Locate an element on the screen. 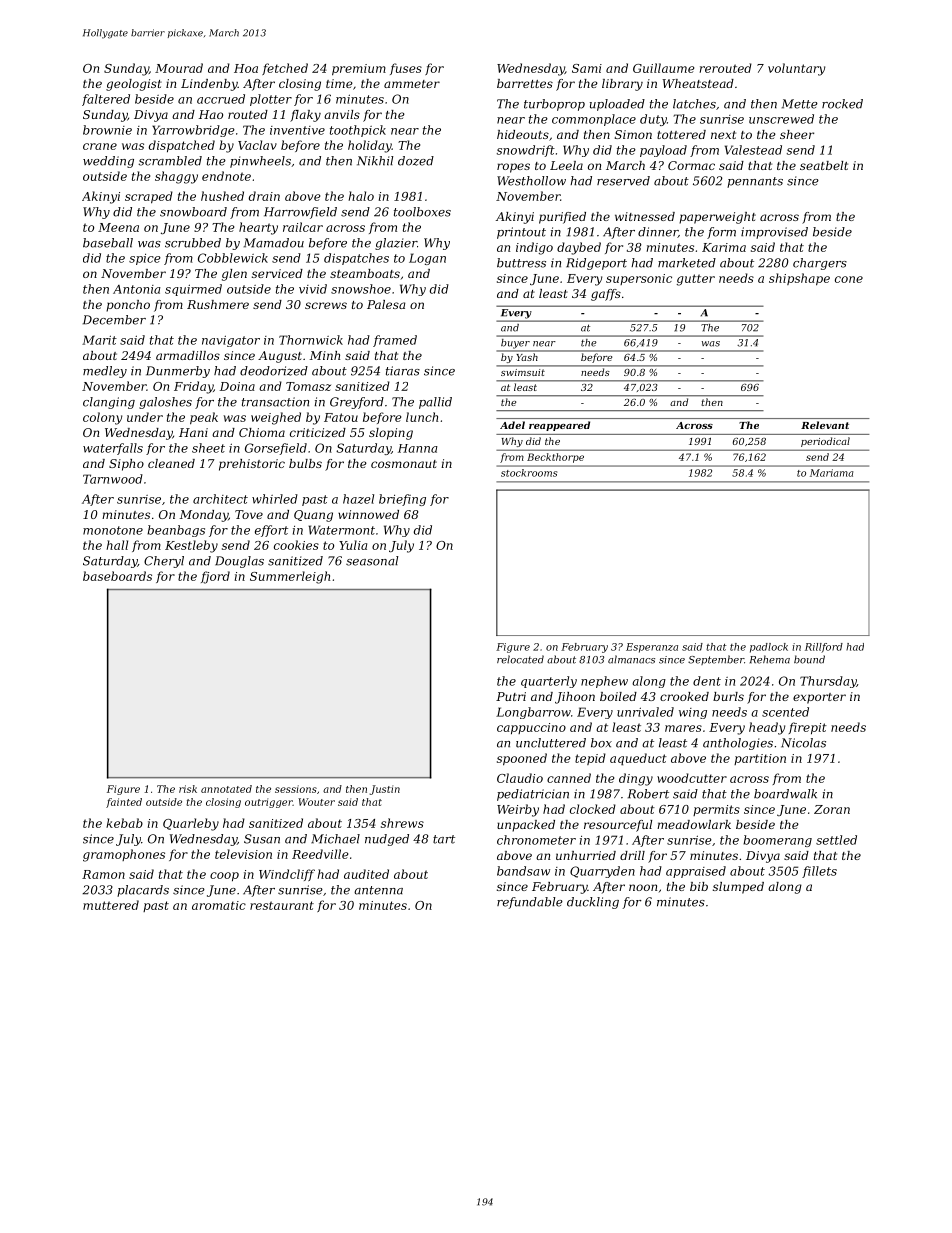 The image size is (952, 1233). coop is located at coordinates (224, 876).
